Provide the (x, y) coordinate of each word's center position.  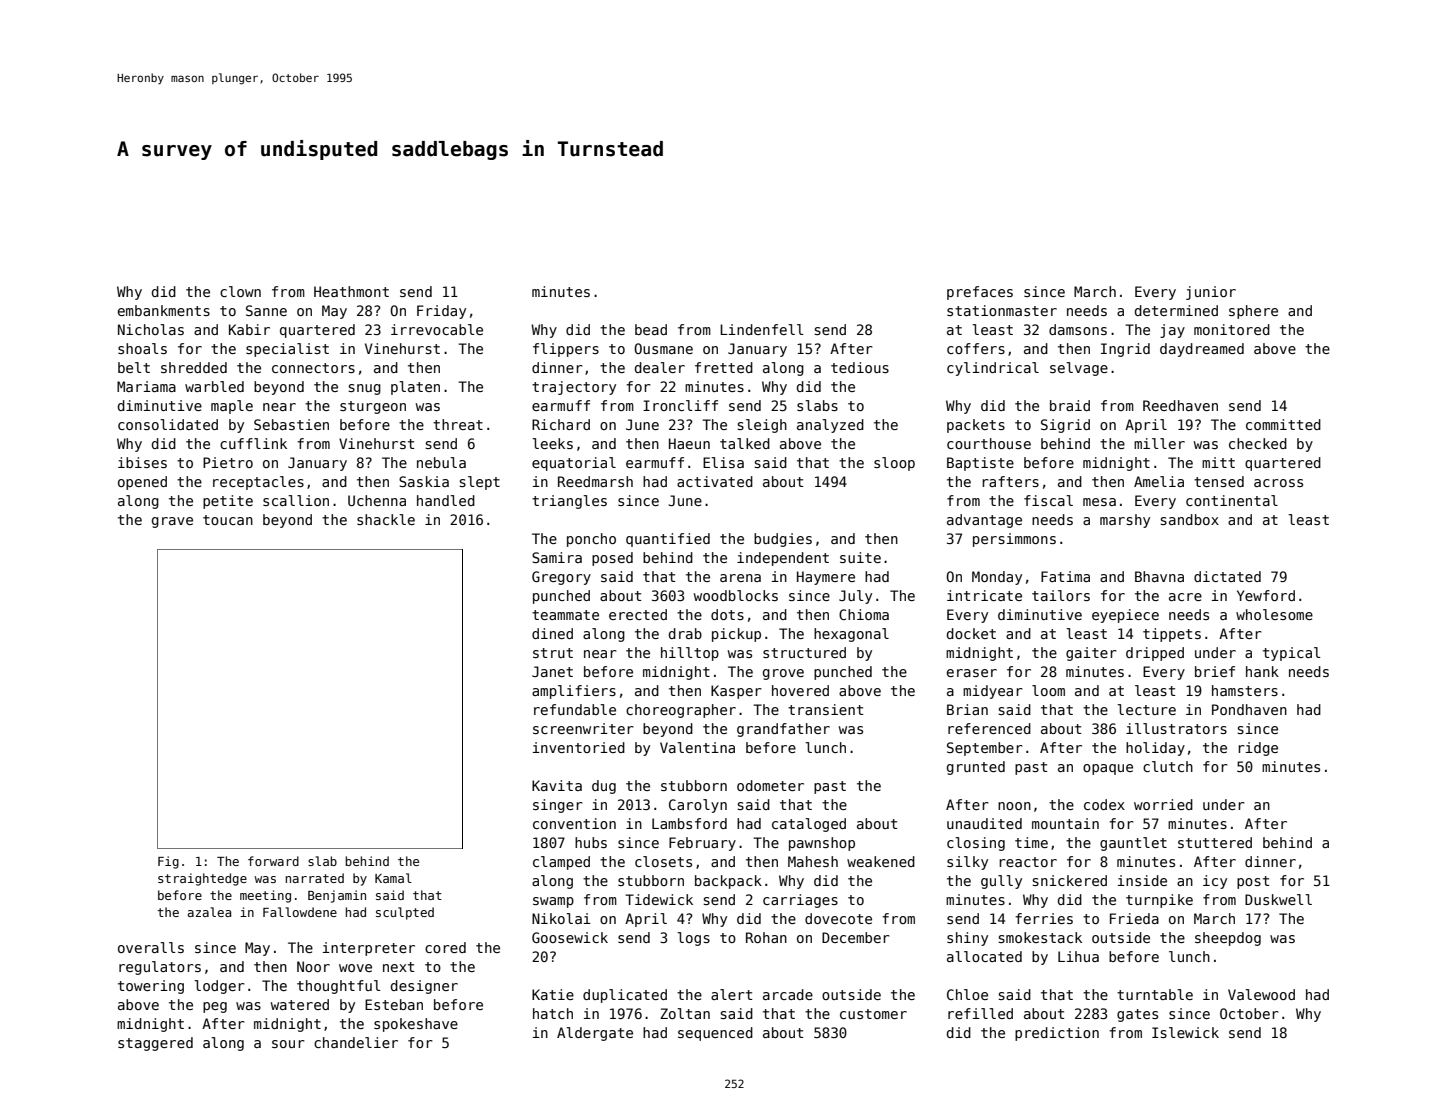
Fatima (1065, 576)
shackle (386, 519)
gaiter (1091, 654)
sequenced (715, 1034)
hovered (800, 690)
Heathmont (351, 291)
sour (288, 1044)
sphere (1253, 312)
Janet (552, 671)
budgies (783, 540)
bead (651, 329)
